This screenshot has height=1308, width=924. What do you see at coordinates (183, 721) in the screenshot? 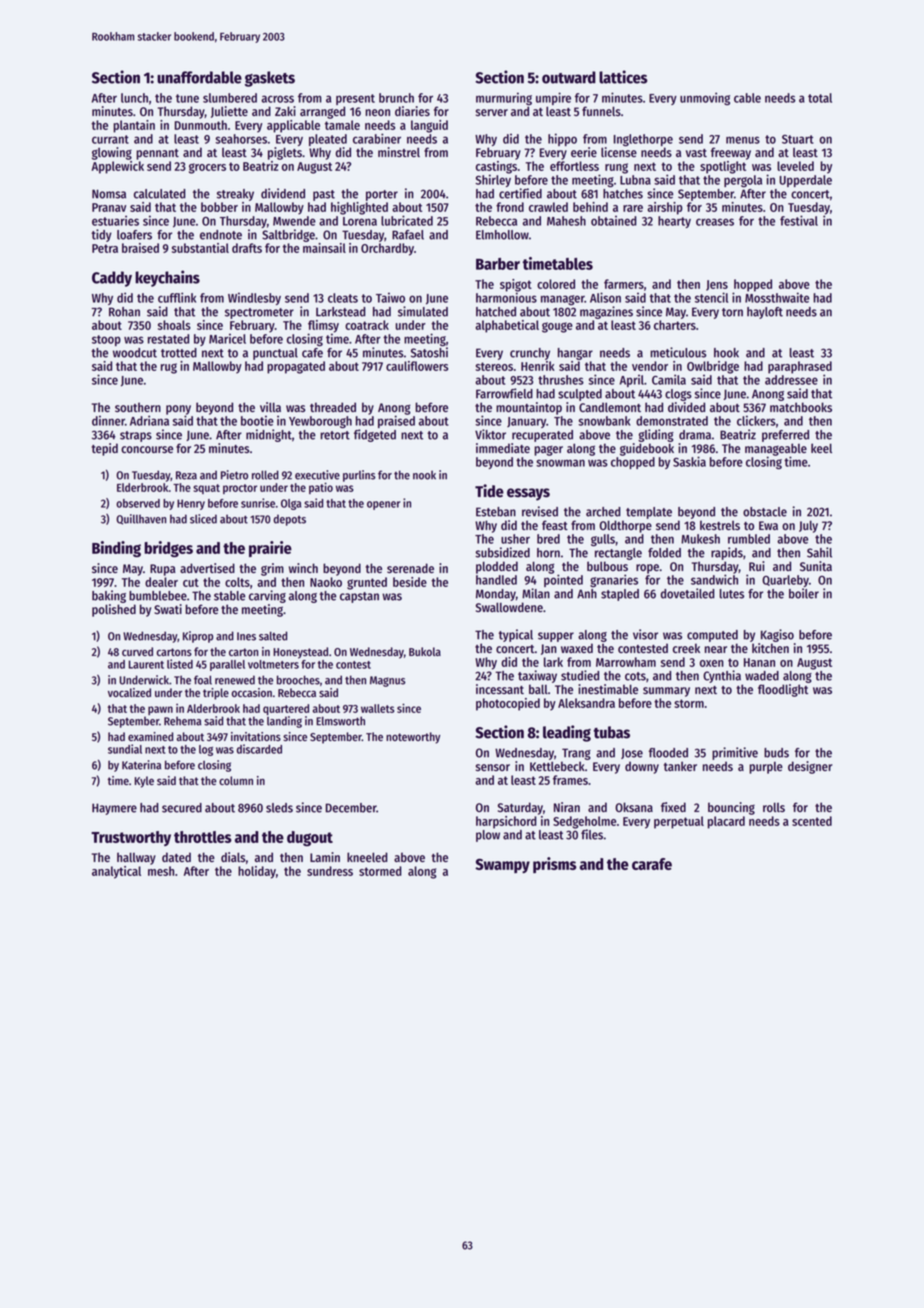
I see `Rehema` at bounding box center [183, 721].
